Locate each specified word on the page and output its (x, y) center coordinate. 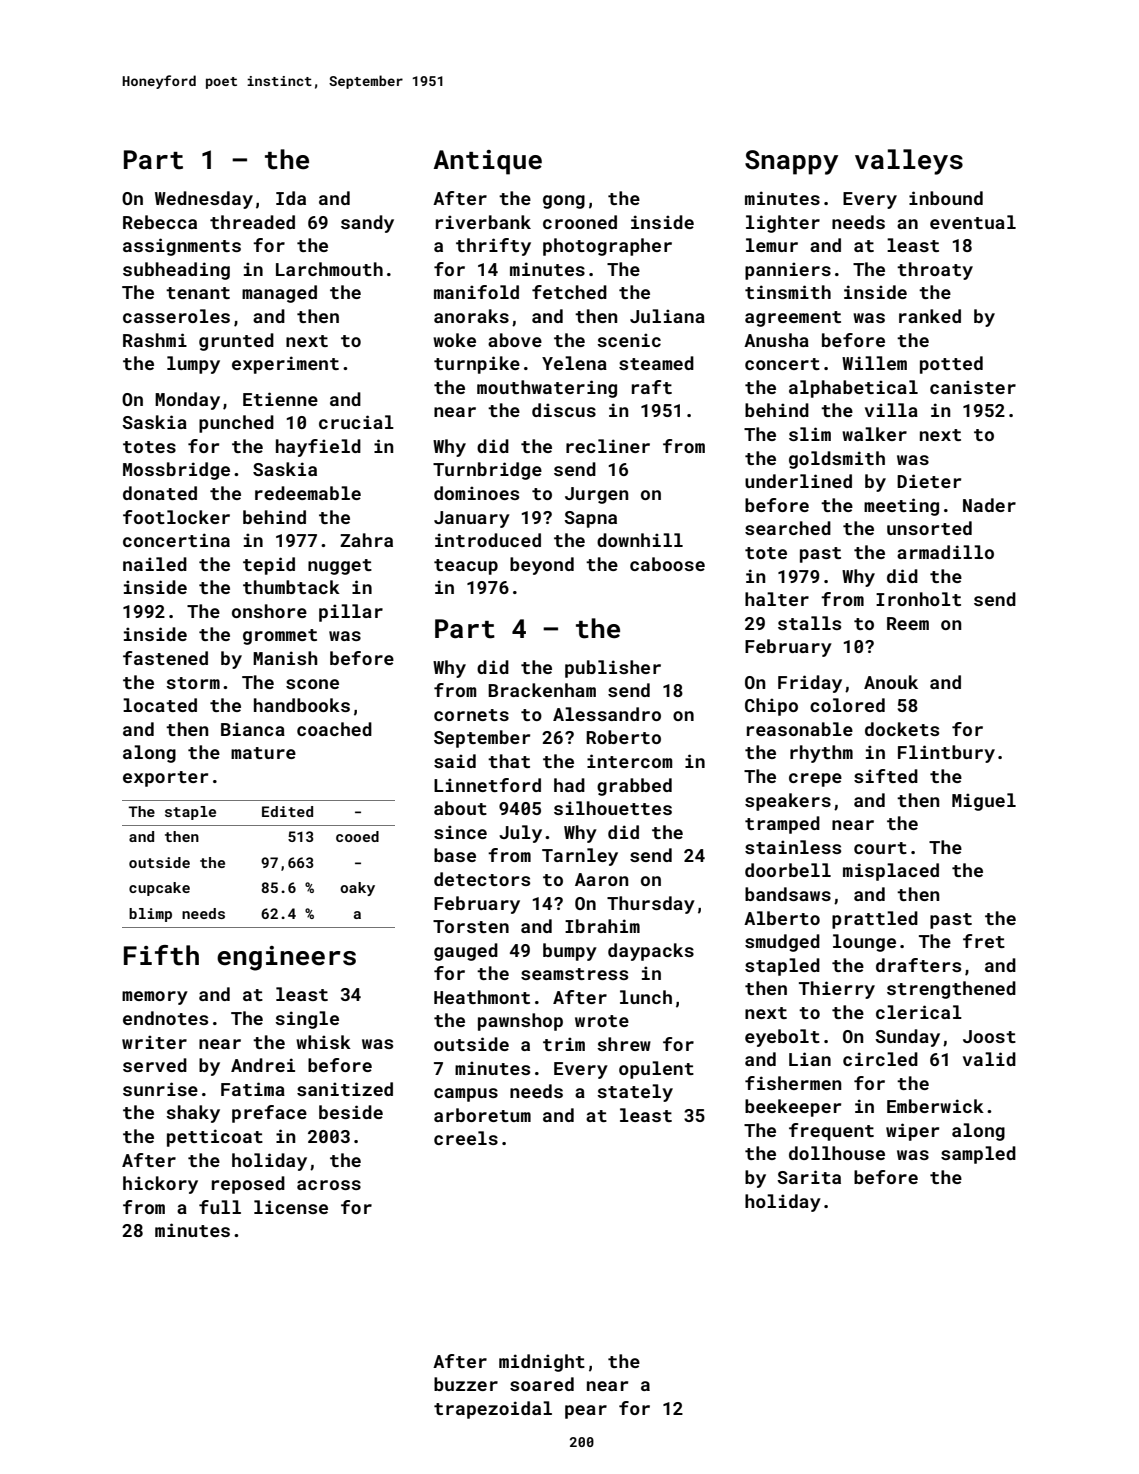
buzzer (466, 1384)
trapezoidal (493, 1410)
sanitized (345, 1089)
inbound (946, 198)
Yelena (574, 363)
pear (586, 1412)
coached (334, 729)
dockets (902, 729)
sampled (978, 1155)
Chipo (771, 707)
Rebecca (160, 222)
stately (635, 1093)
